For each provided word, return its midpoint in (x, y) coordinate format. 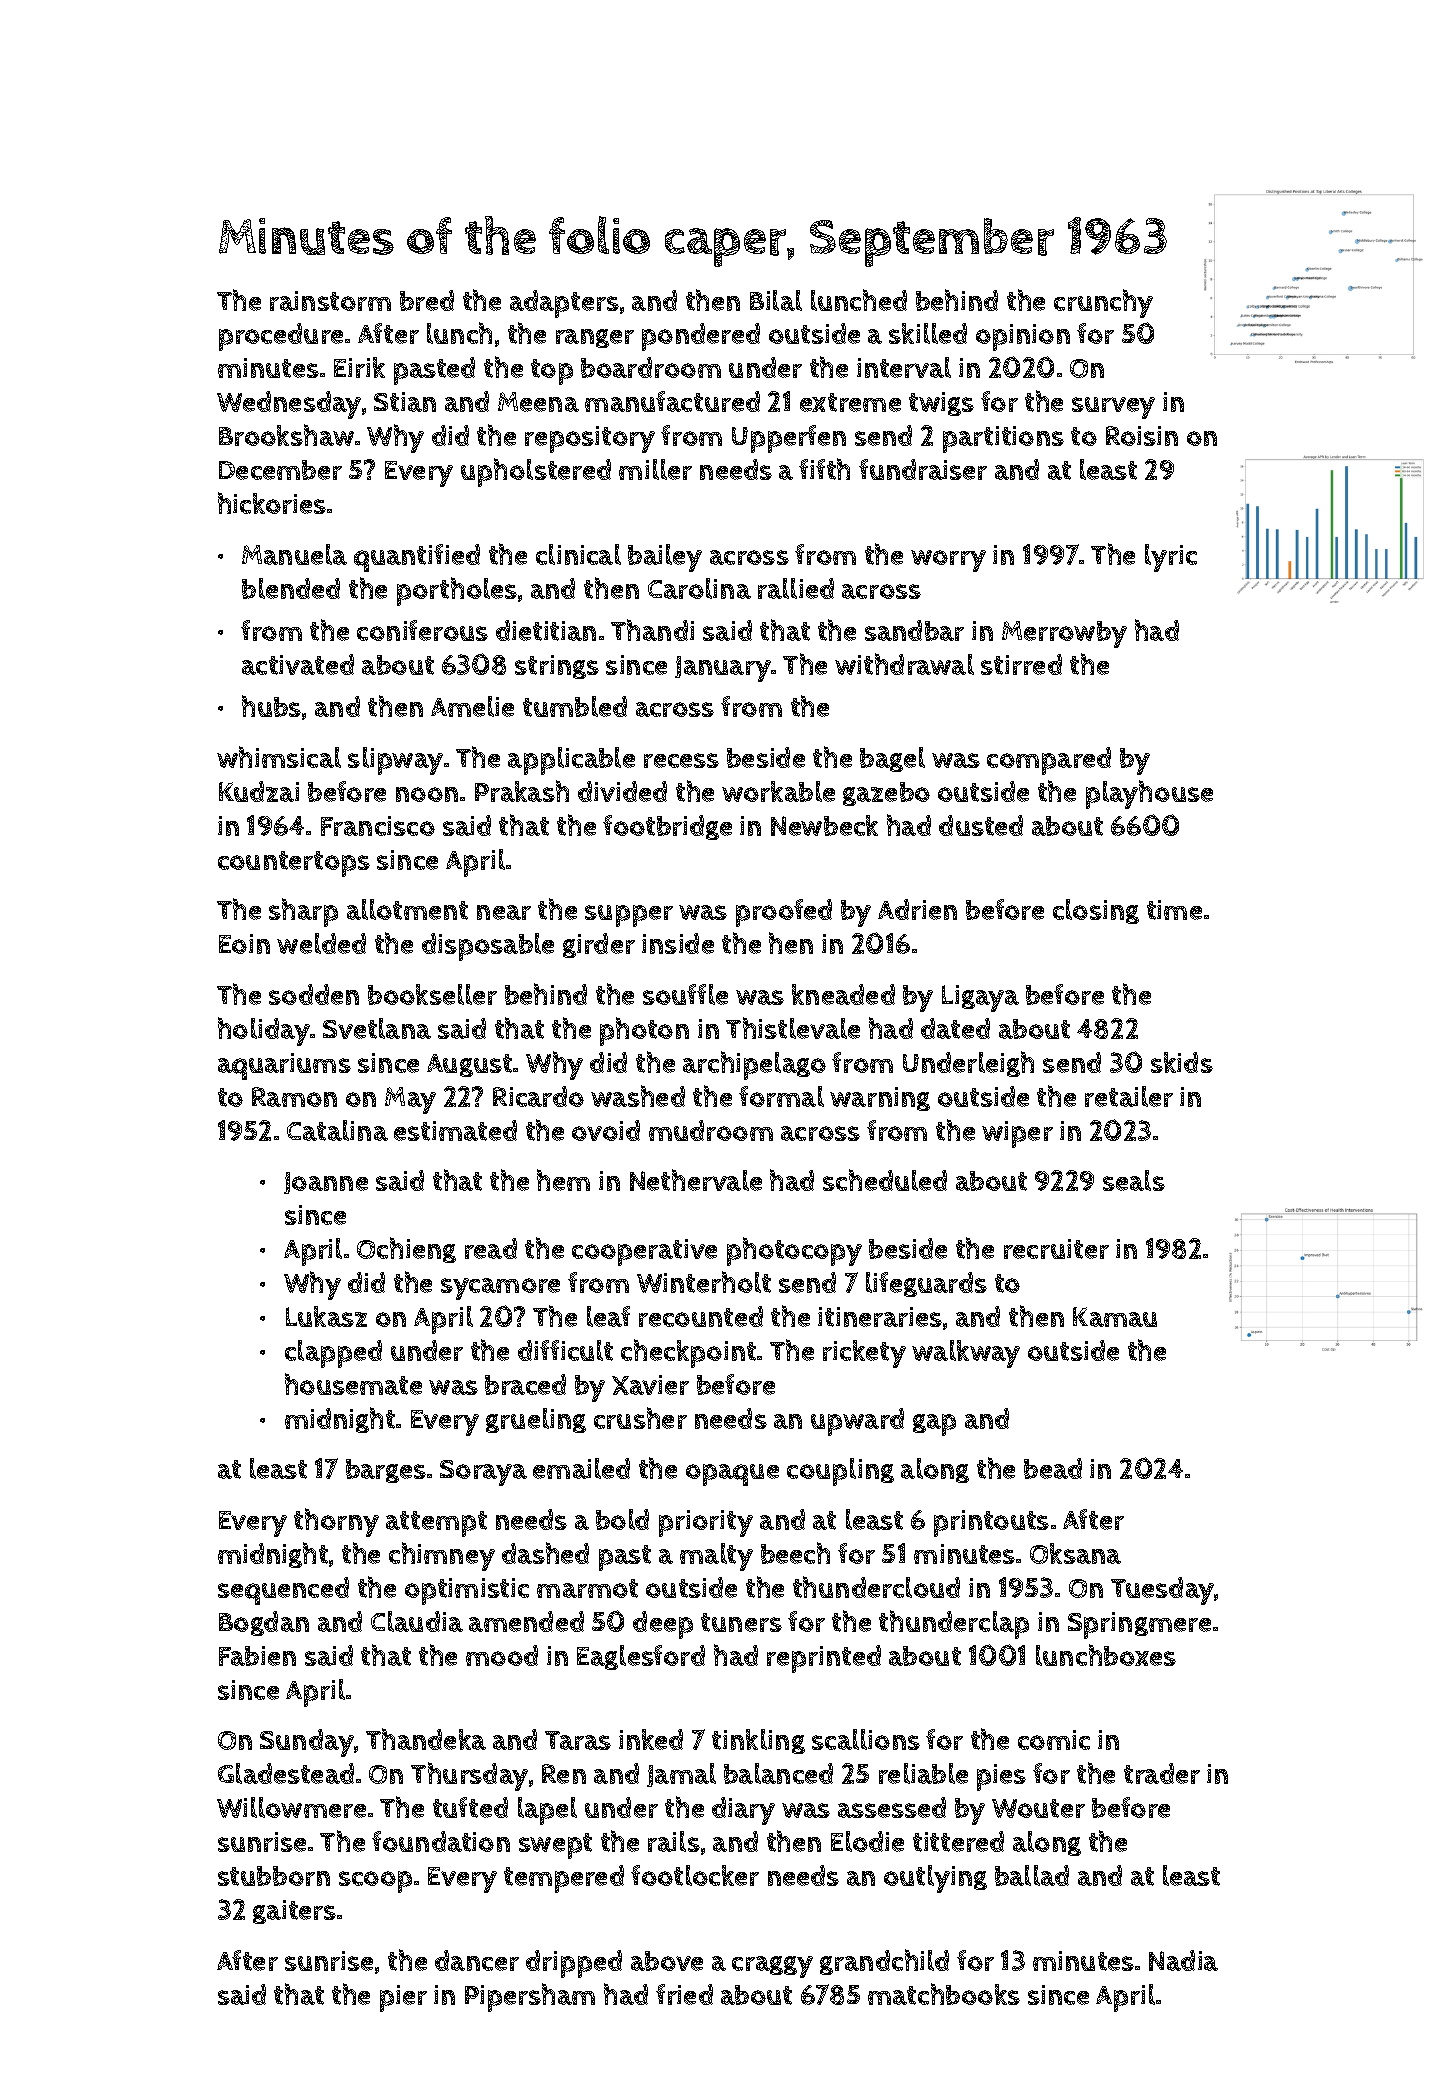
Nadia (1183, 1960)
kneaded (843, 994)
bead (1053, 1468)
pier (403, 1998)
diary (743, 1811)
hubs (271, 706)
